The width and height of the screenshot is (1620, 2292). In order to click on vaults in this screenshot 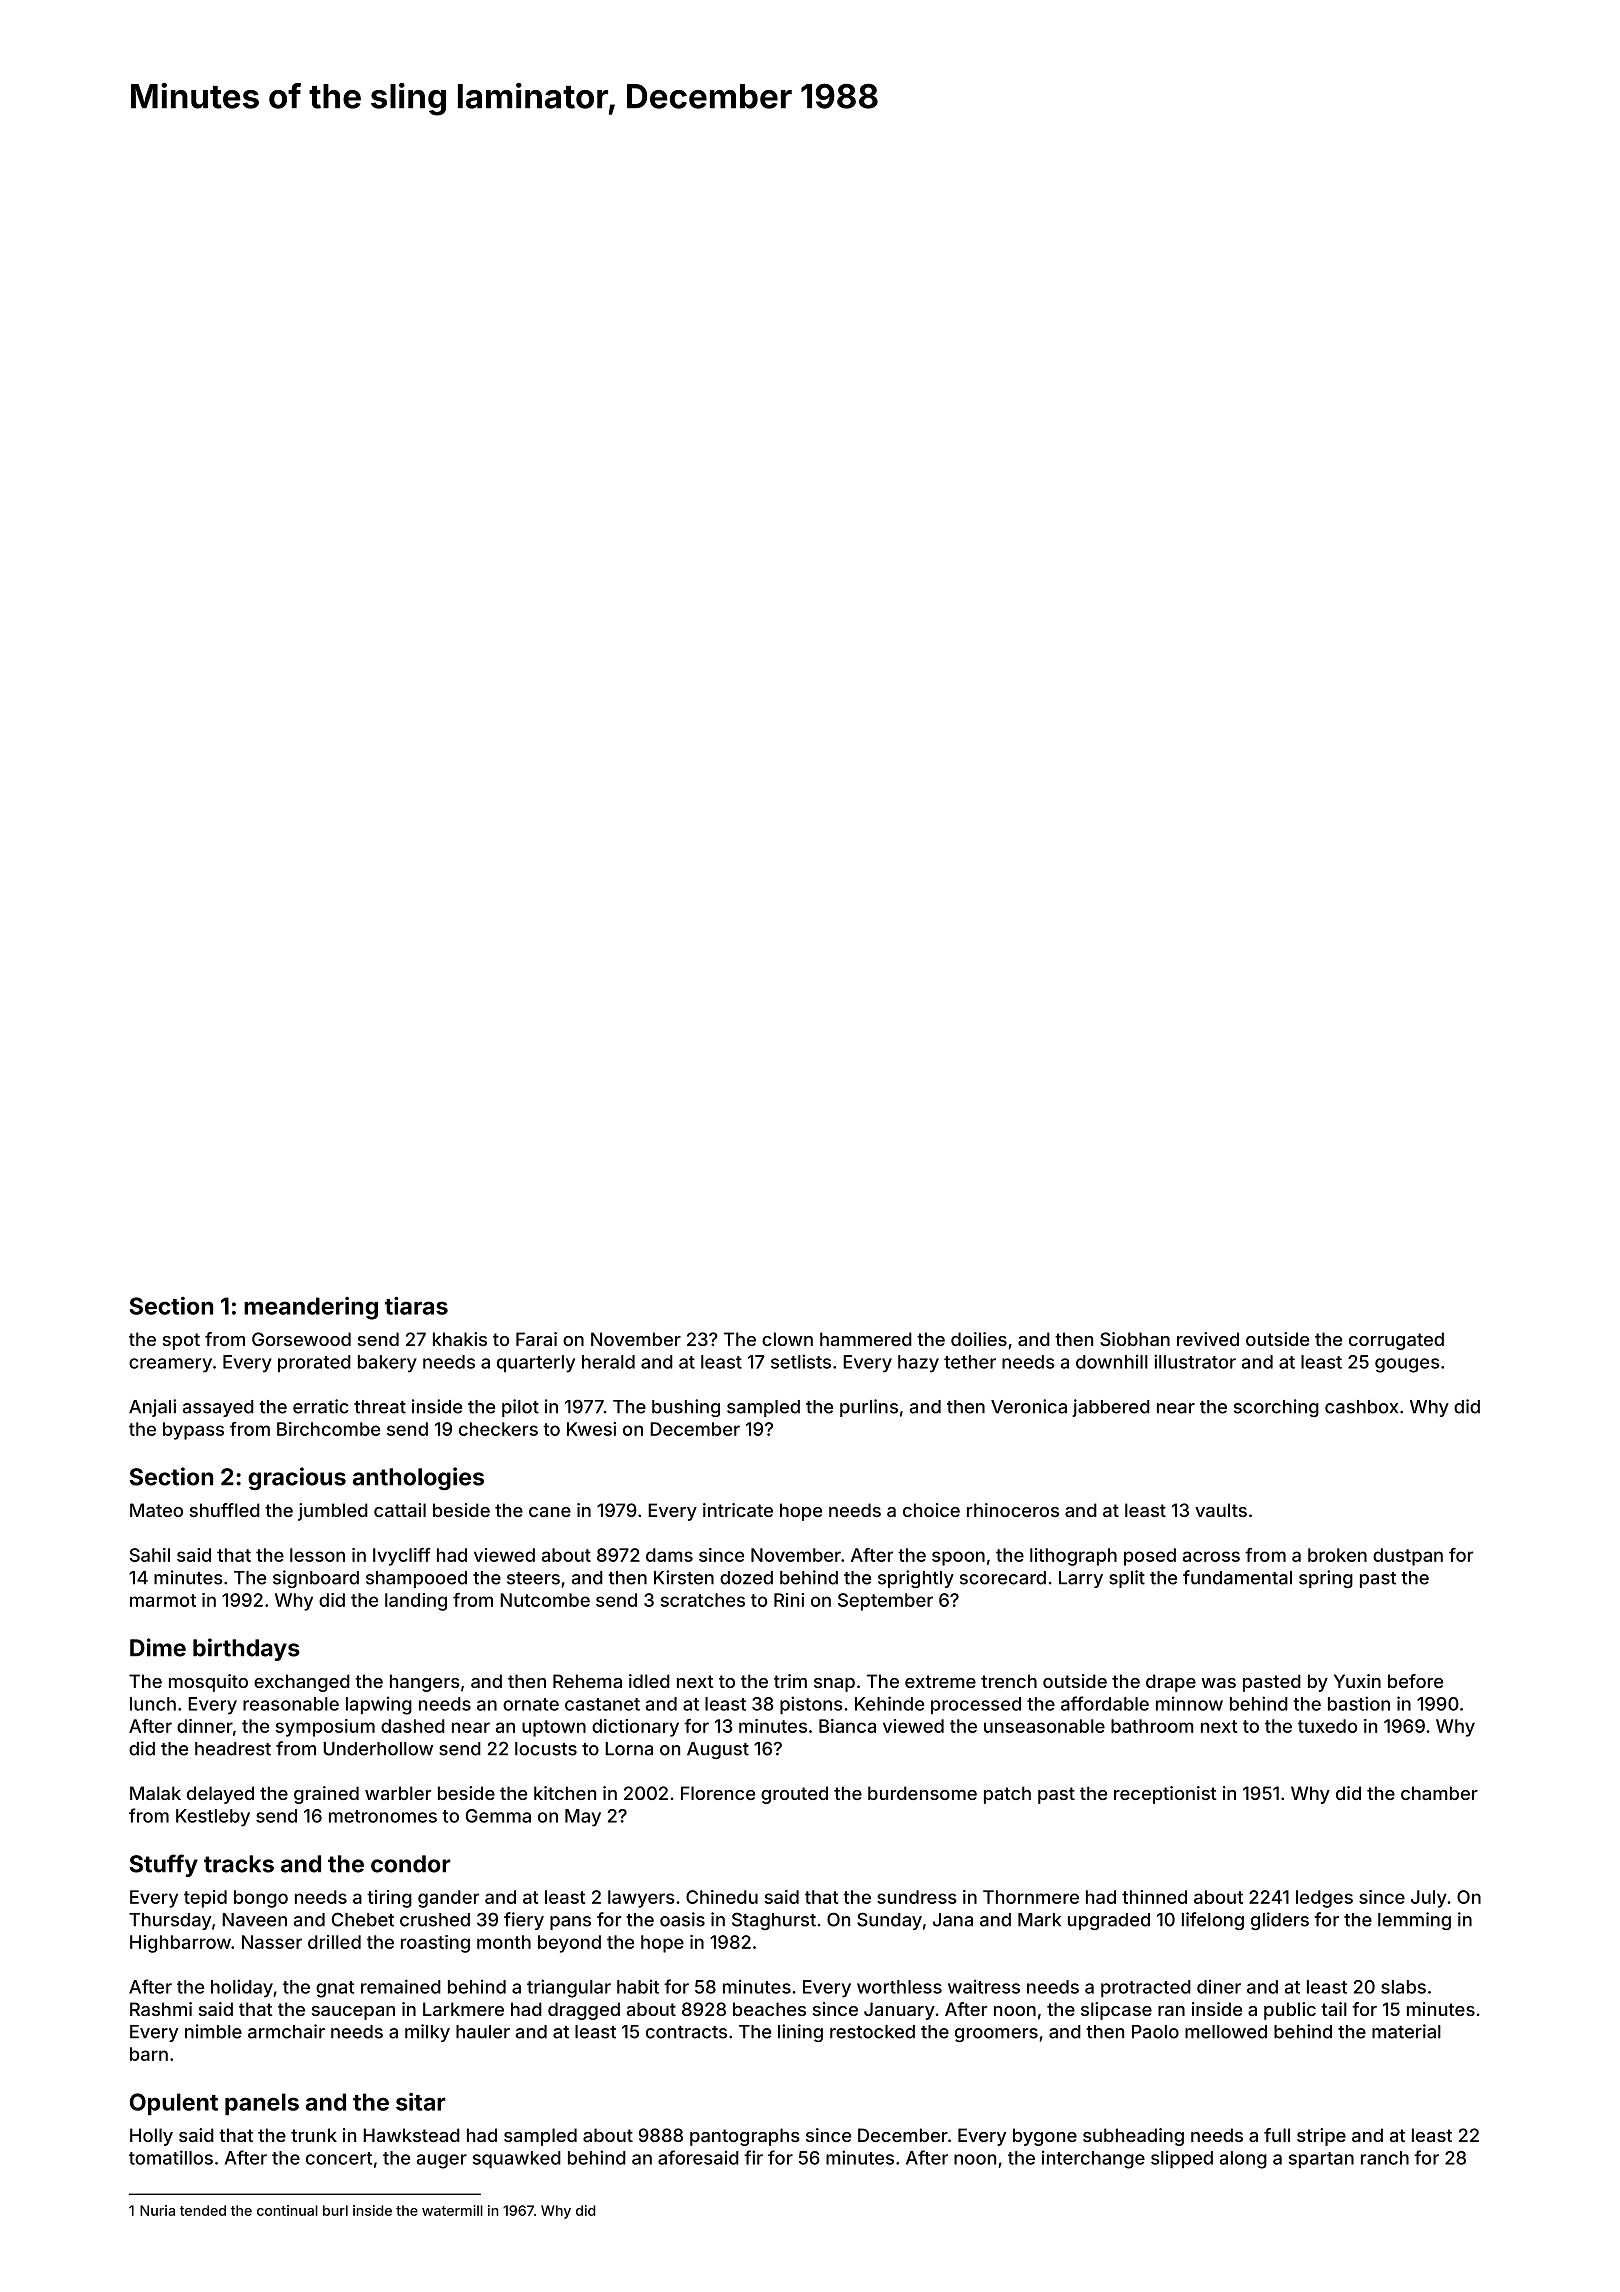, I will do `click(1221, 1510)`.
